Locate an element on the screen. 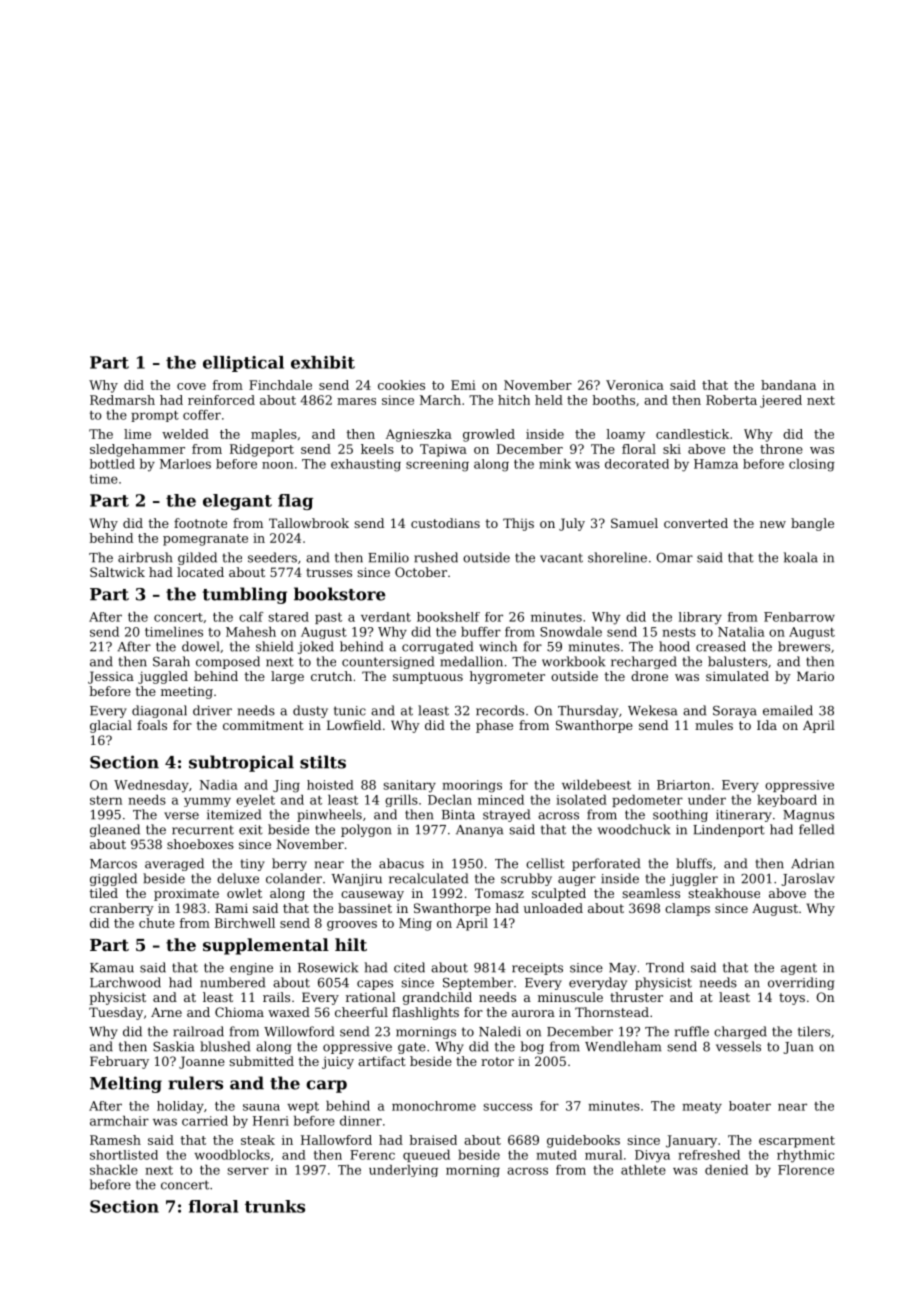 Image resolution: width=924 pixels, height=1308 pixels. submitted is located at coordinates (261, 1061).
